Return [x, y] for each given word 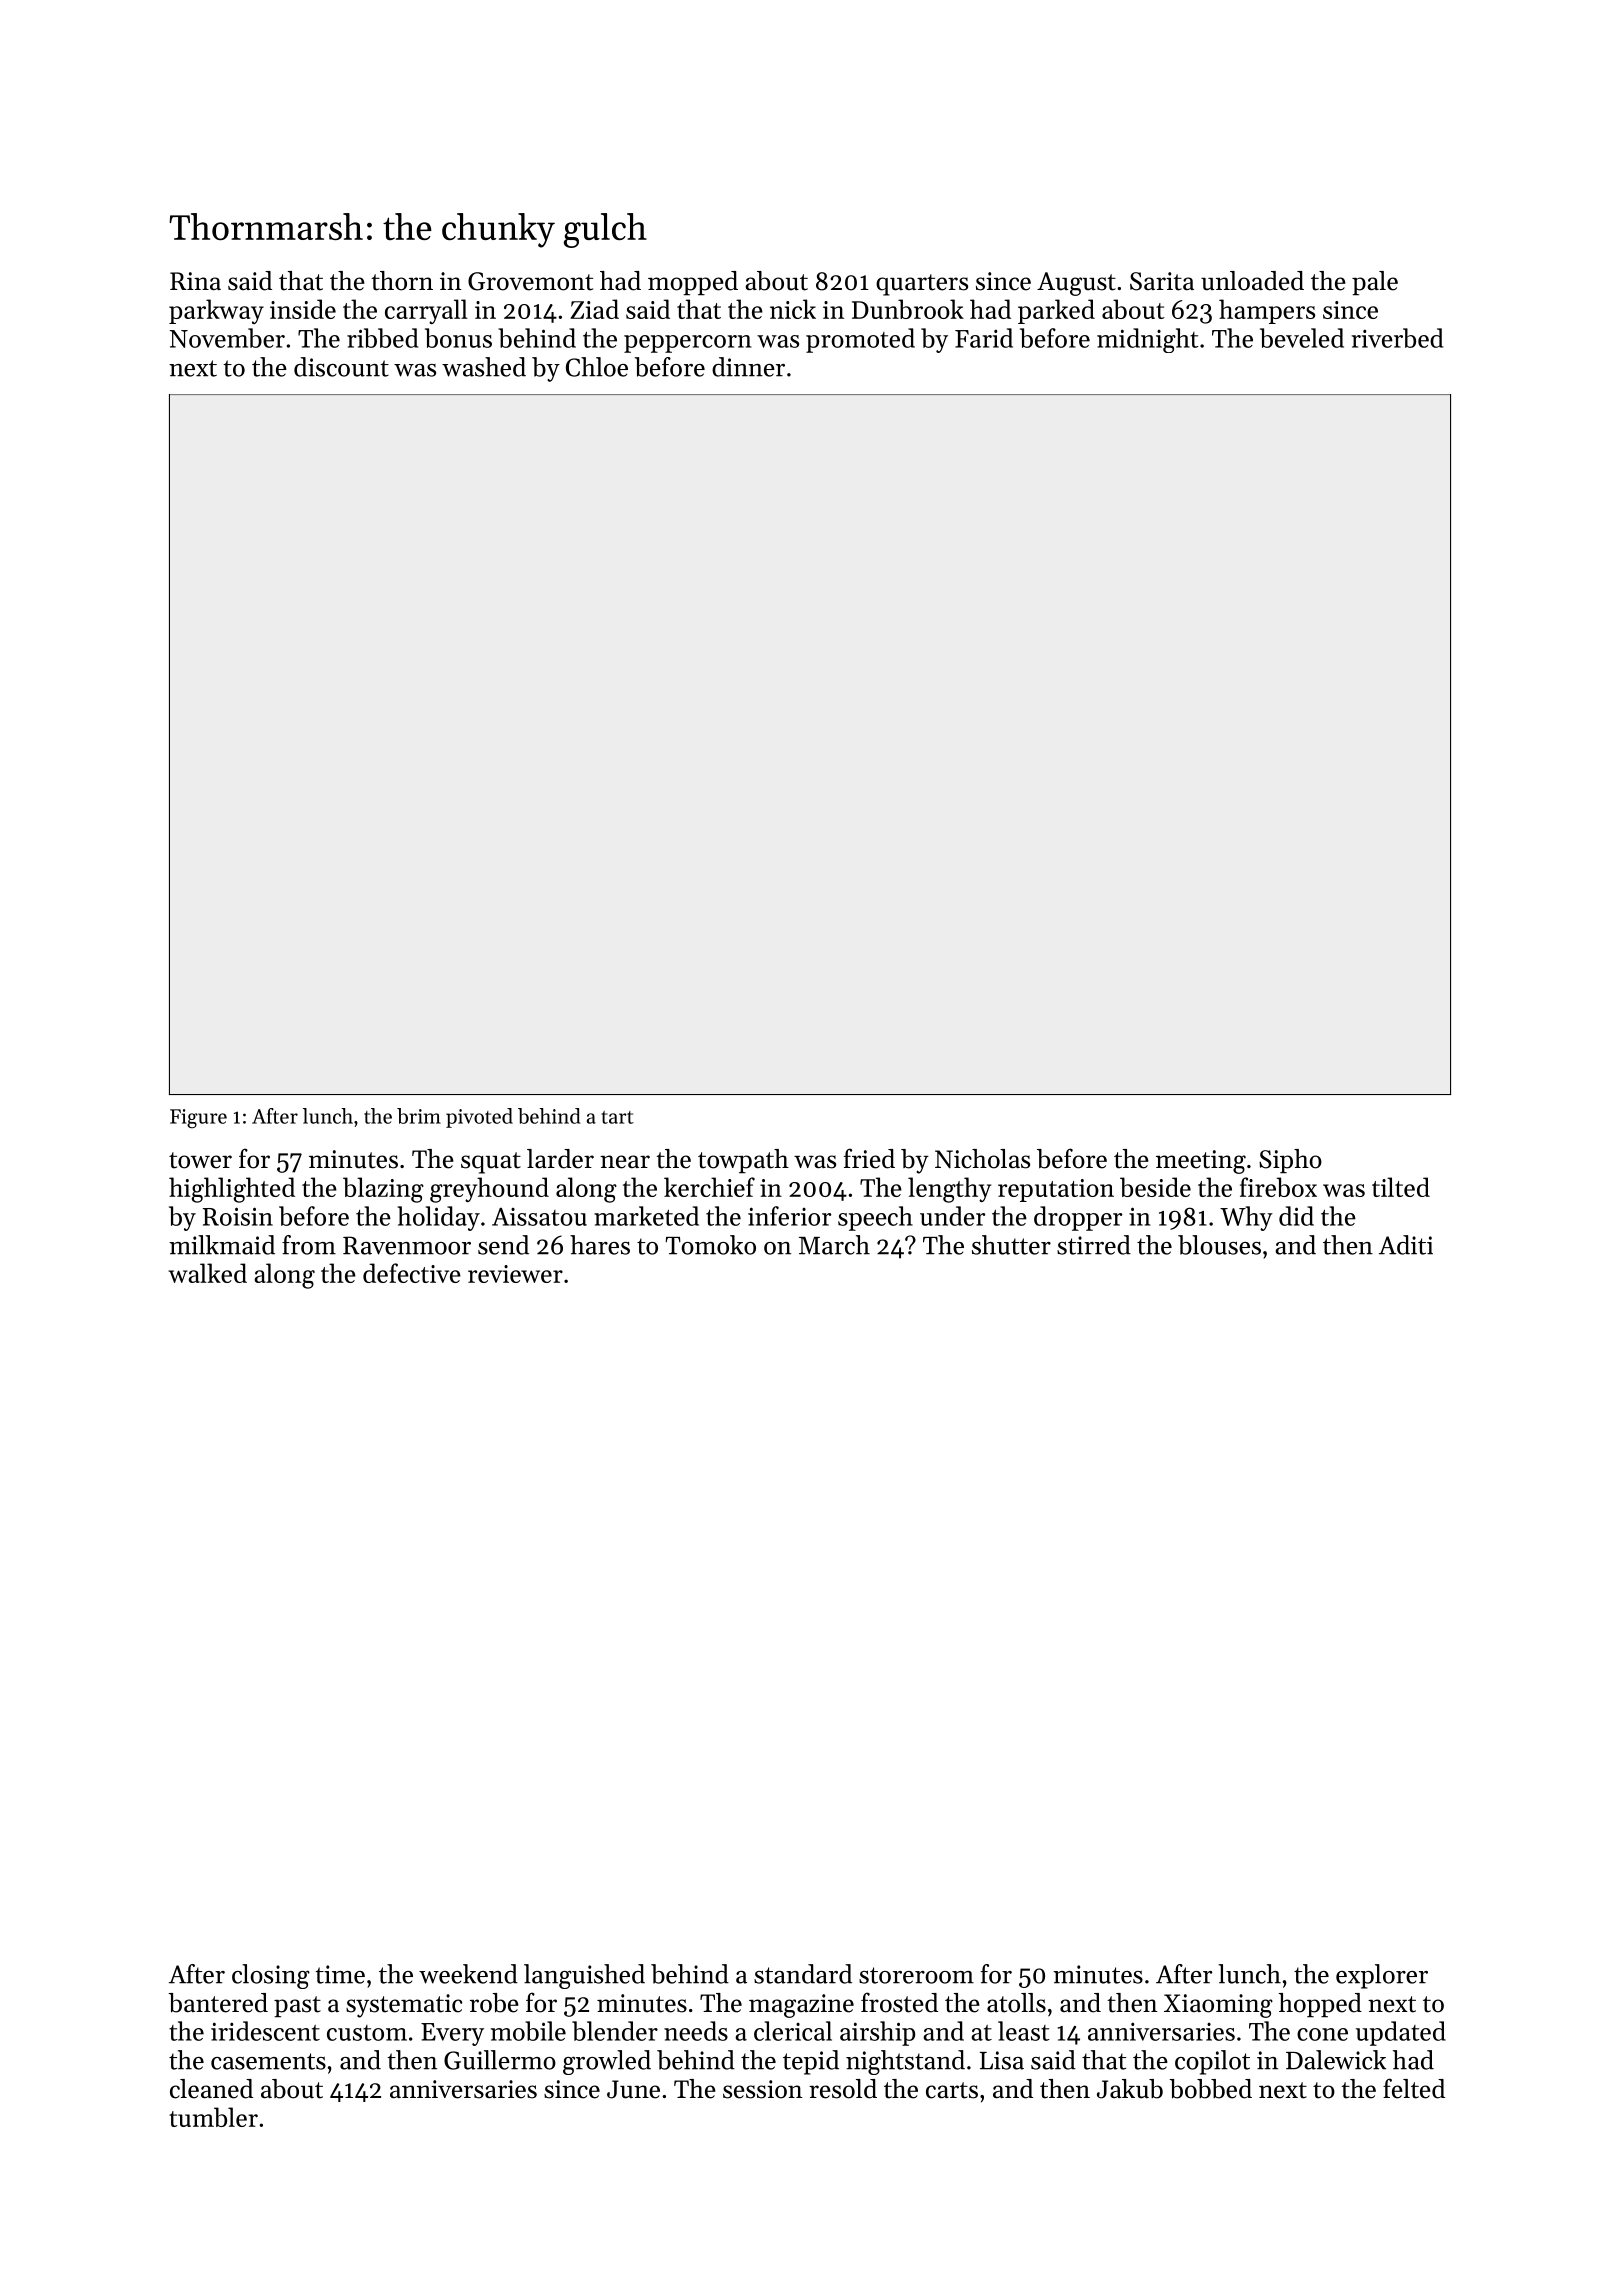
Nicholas [982, 1159]
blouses [1219, 1245]
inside [303, 309]
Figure [198, 1118]
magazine [801, 2006]
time [340, 1974]
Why [1246, 1218]
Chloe [597, 367]
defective [412, 1273]
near [625, 1162]
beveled [1302, 338]
